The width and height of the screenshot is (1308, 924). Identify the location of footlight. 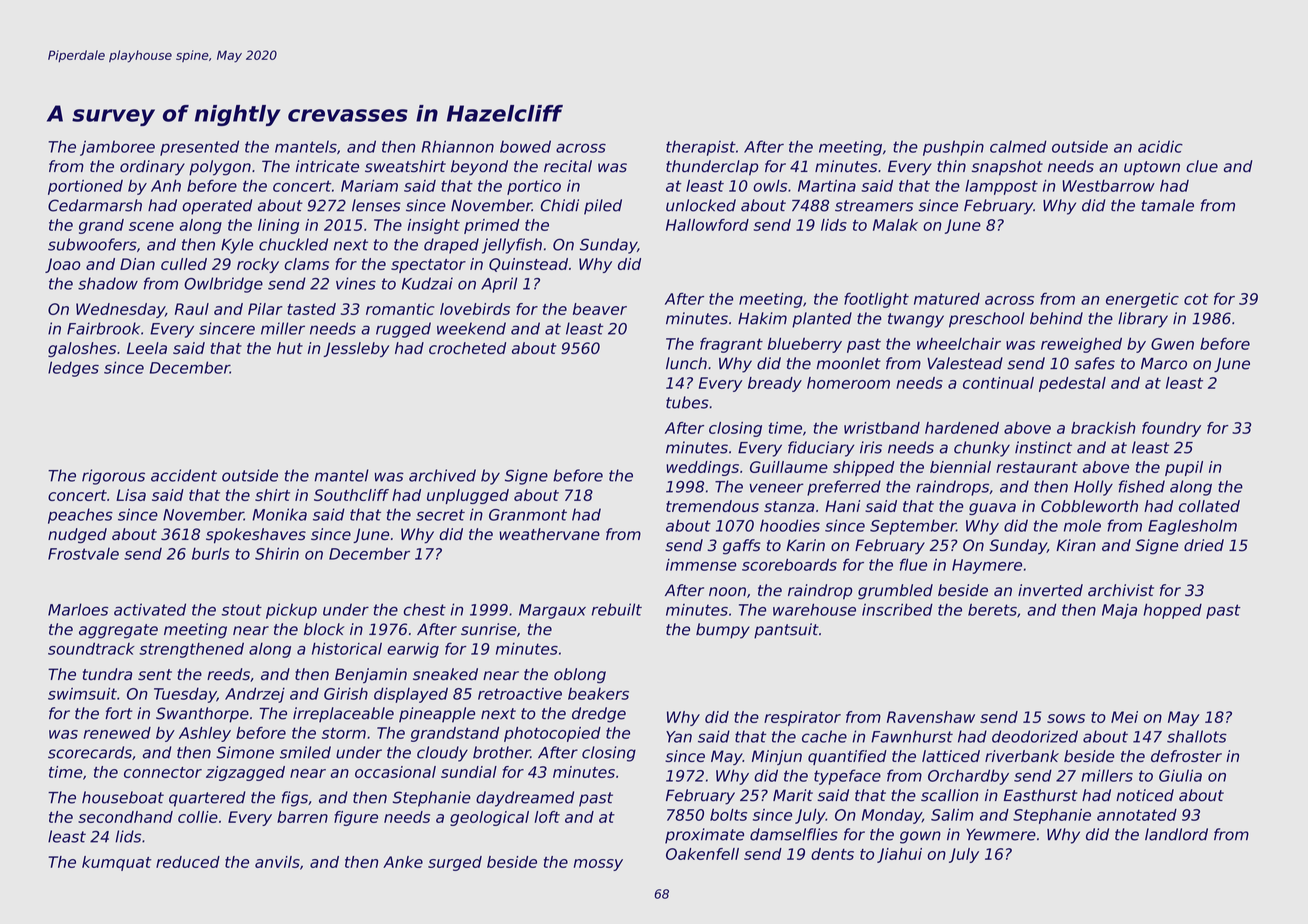
(876, 300).
